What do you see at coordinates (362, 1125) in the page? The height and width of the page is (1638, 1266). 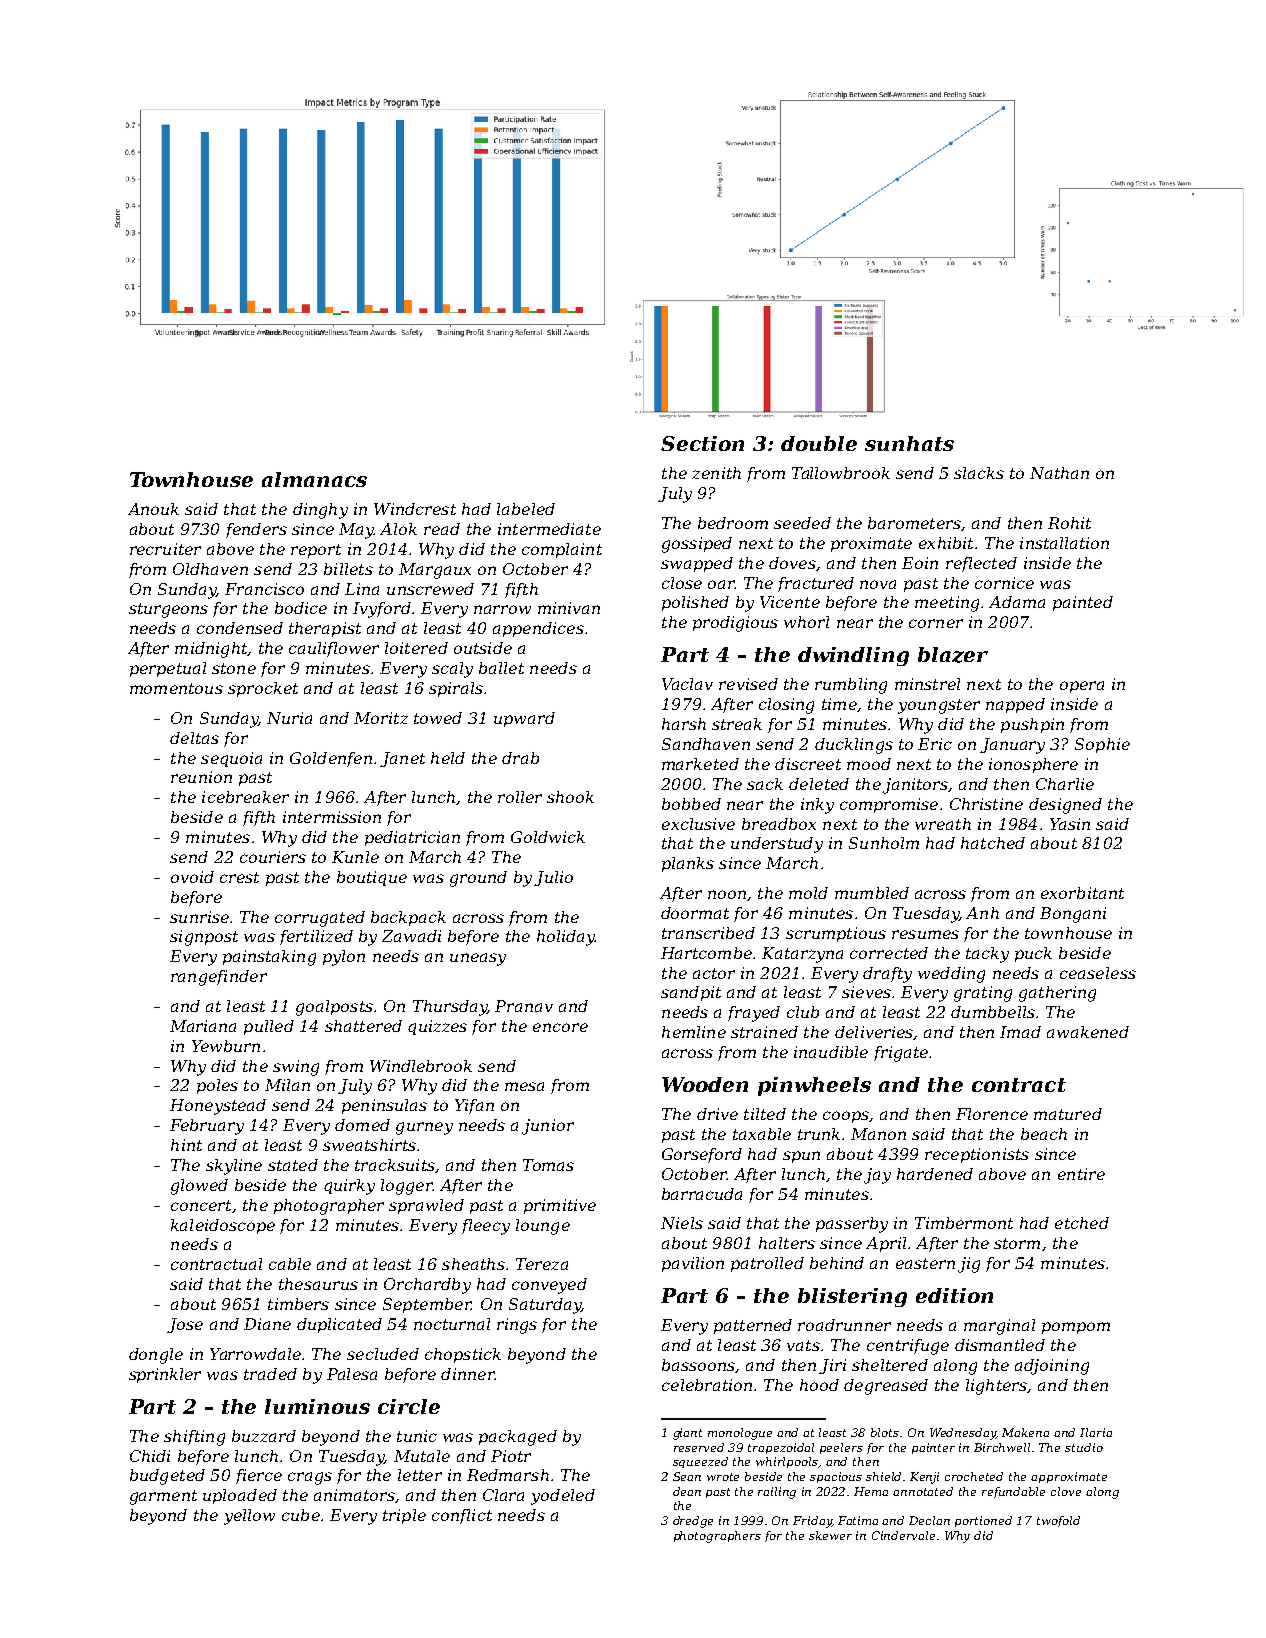 I see `domed` at bounding box center [362, 1125].
